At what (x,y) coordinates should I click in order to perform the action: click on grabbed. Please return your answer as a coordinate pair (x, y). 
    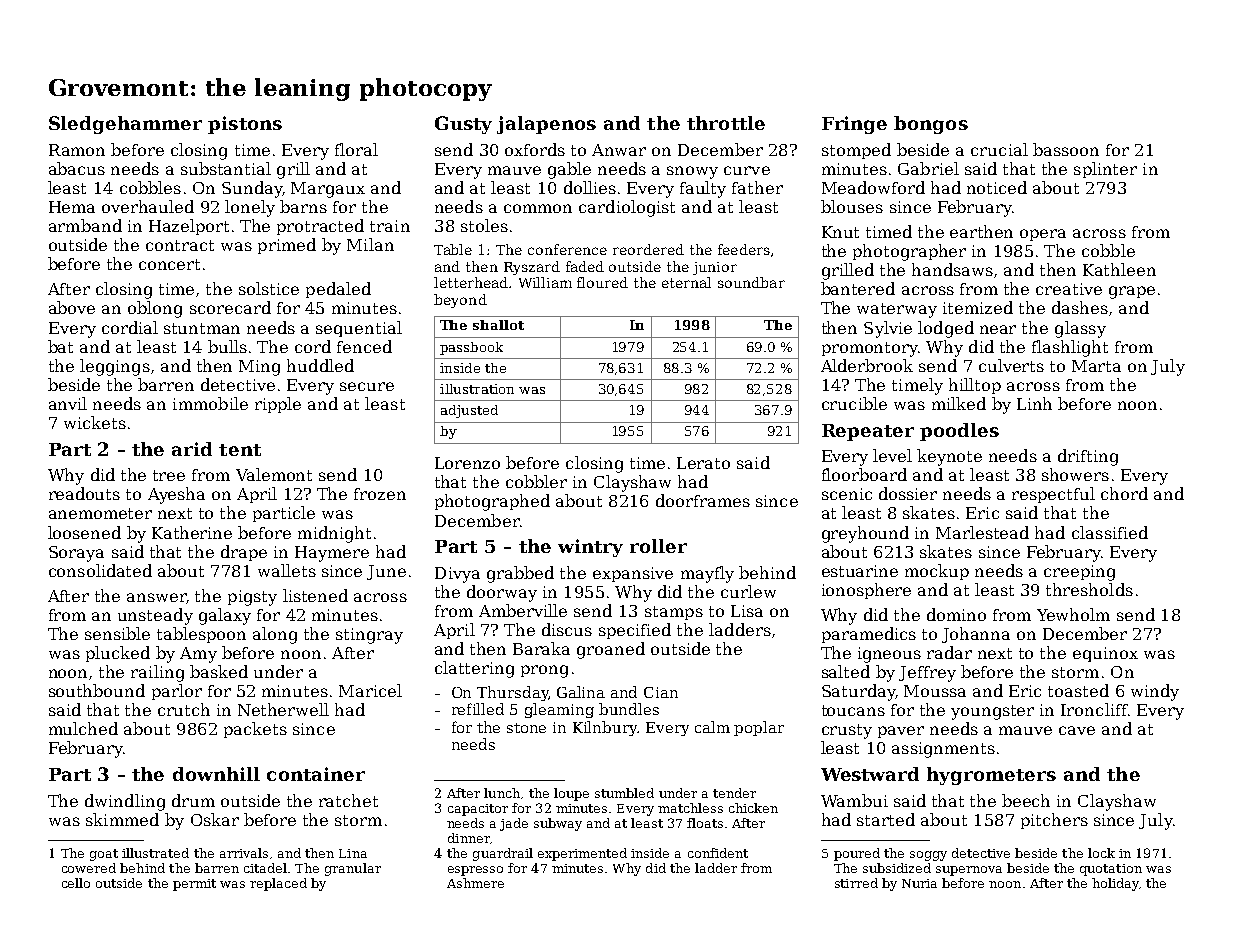
    Looking at the image, I should click on (520, 574).
